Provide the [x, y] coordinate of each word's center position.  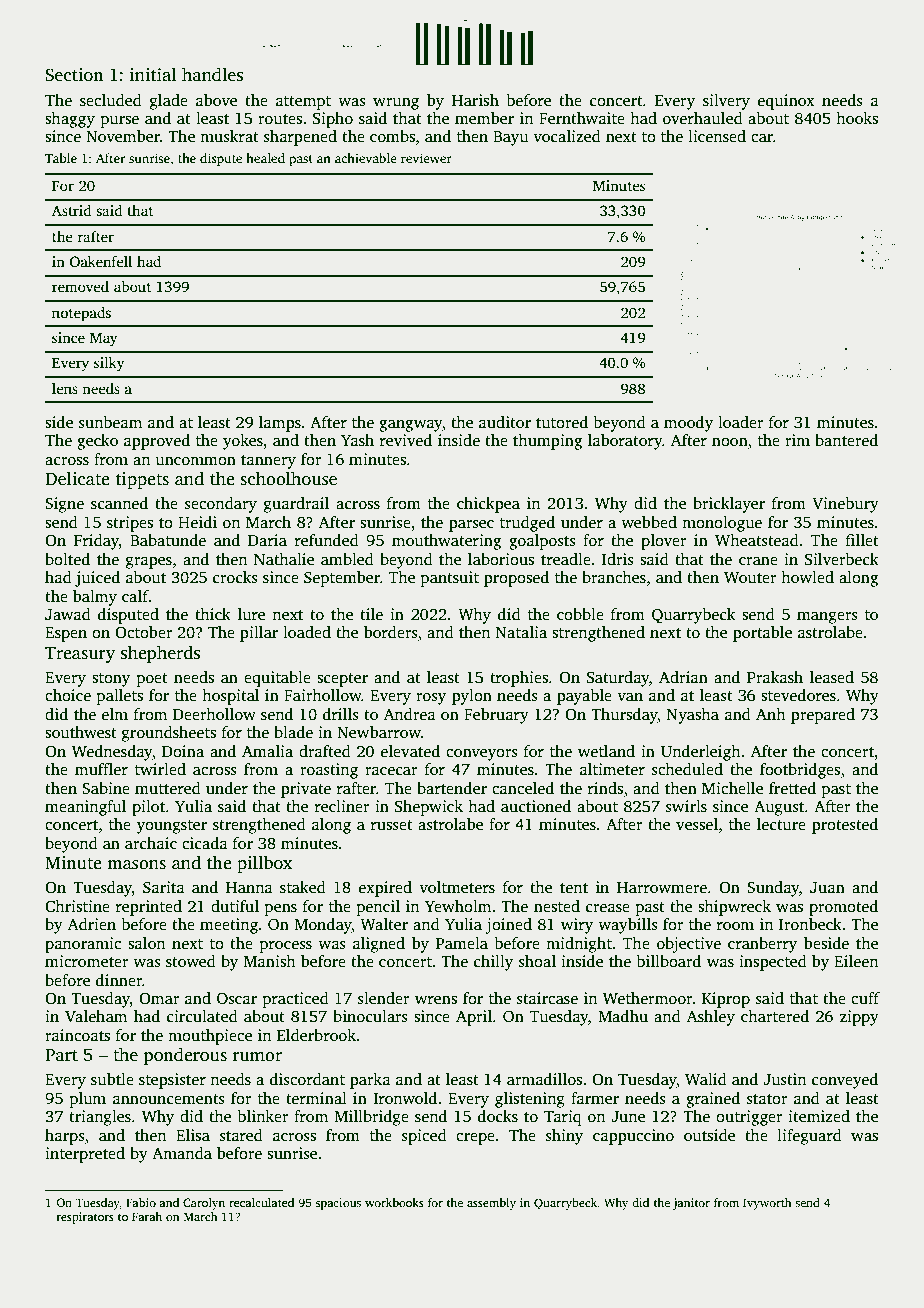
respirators [85, 1218]
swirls [686, 806]
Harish [475, 100]
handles [212, 74]
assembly [491, 1204]
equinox [786, 102]
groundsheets [169, 734]
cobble [580, 614]
